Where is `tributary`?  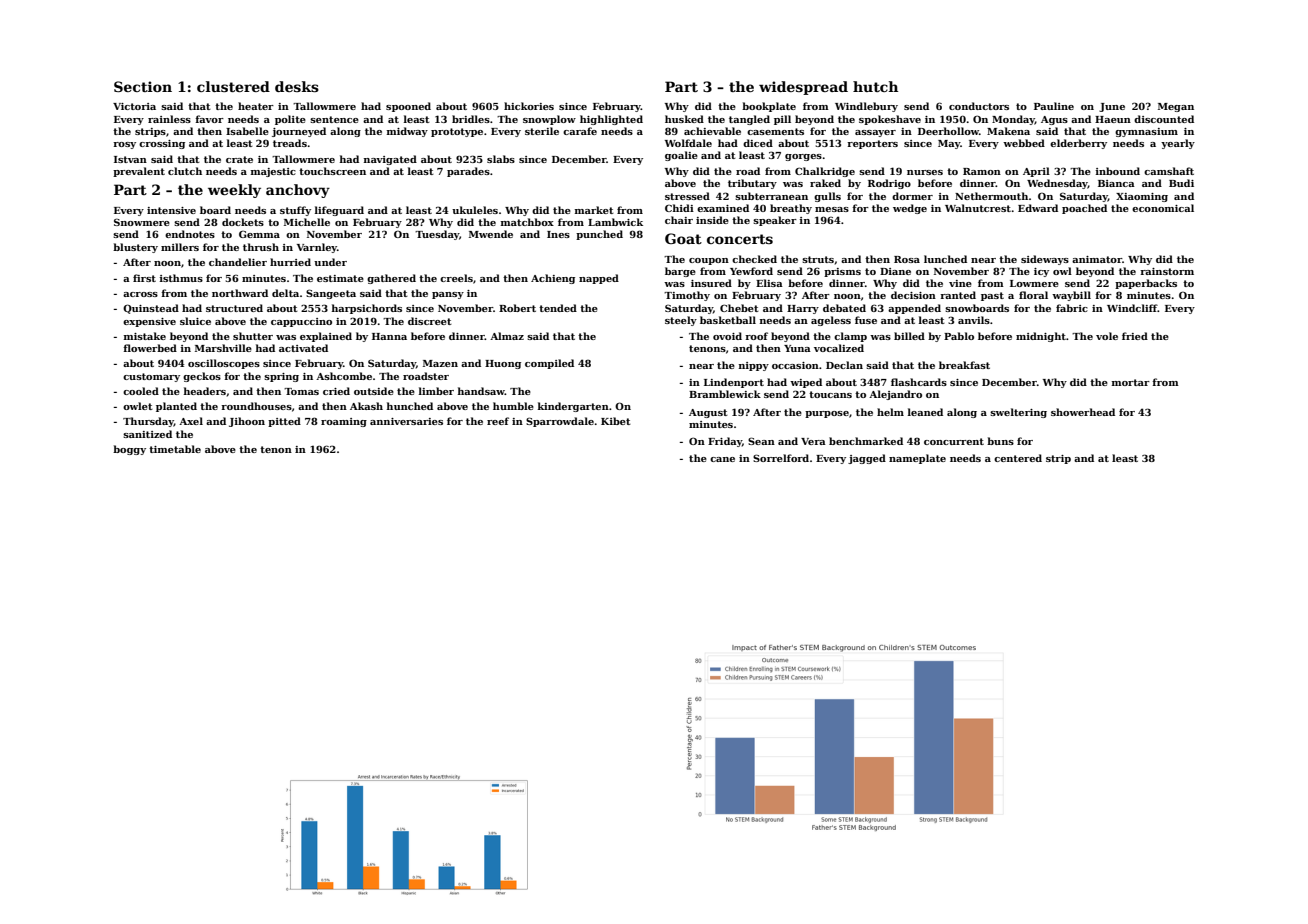 tributary is located at coordinates (752, 184).
